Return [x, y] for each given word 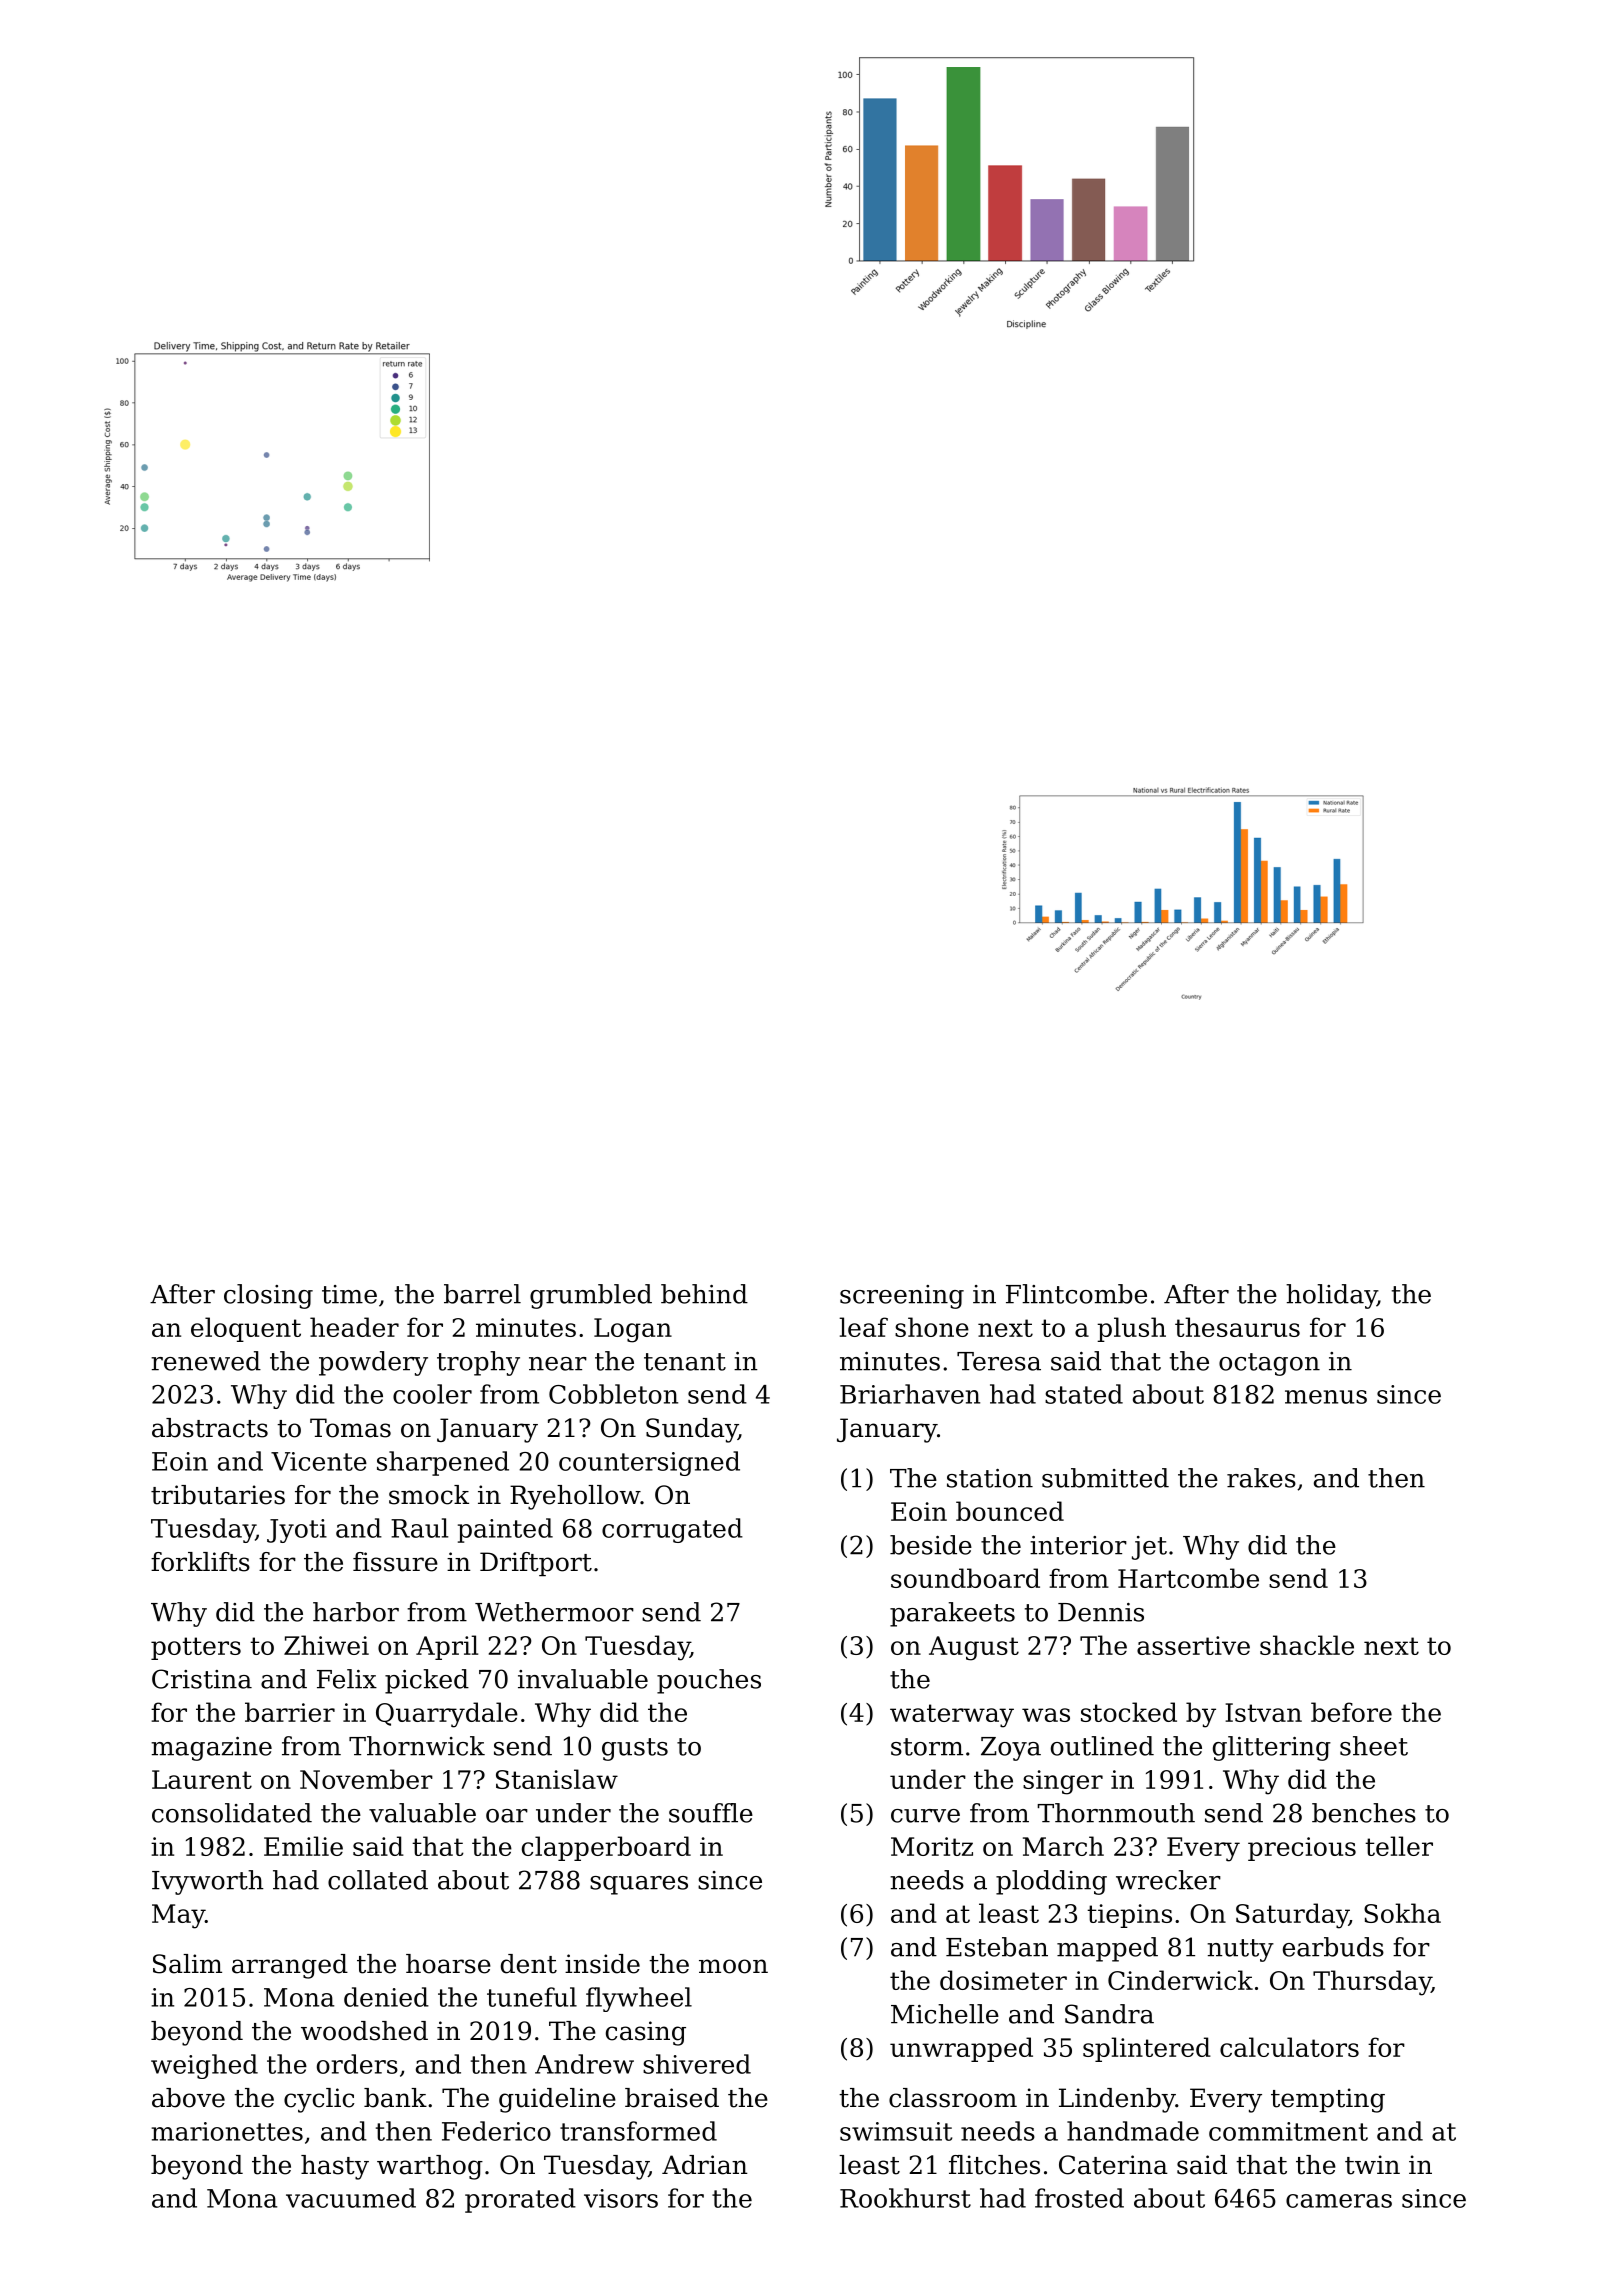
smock [429, 1495]
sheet [1374, 1746]
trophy [478, 1363]
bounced [1010, 1511]
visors [621, 2198]
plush [1131, 1329]
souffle [711, 1813]
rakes [1261, 1478]
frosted [1079, 2198]
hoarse [448, 1964]
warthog [430, 2167]
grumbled [591, 1296]
